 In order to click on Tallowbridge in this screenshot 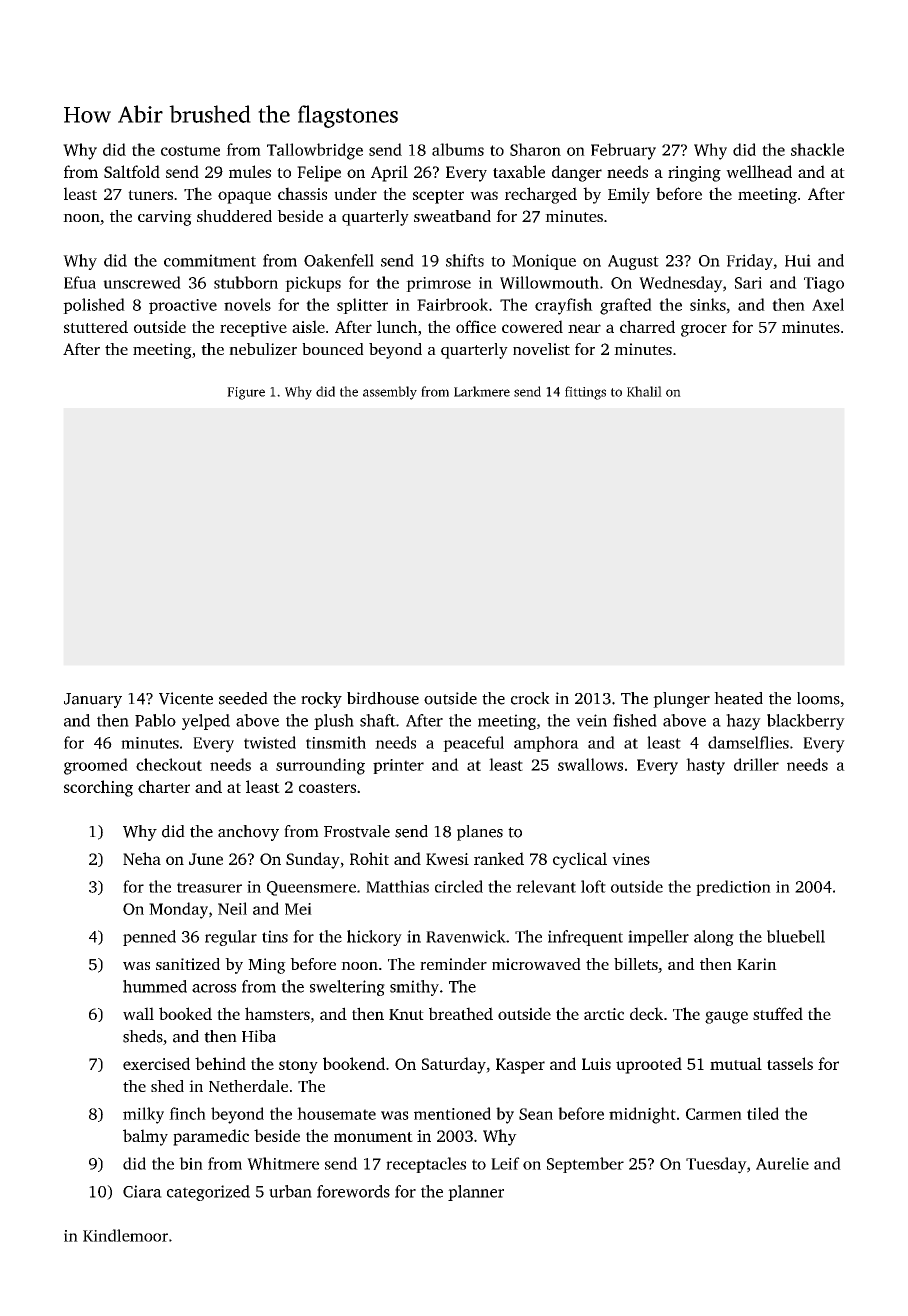, I will do `click(315, 151)`.
